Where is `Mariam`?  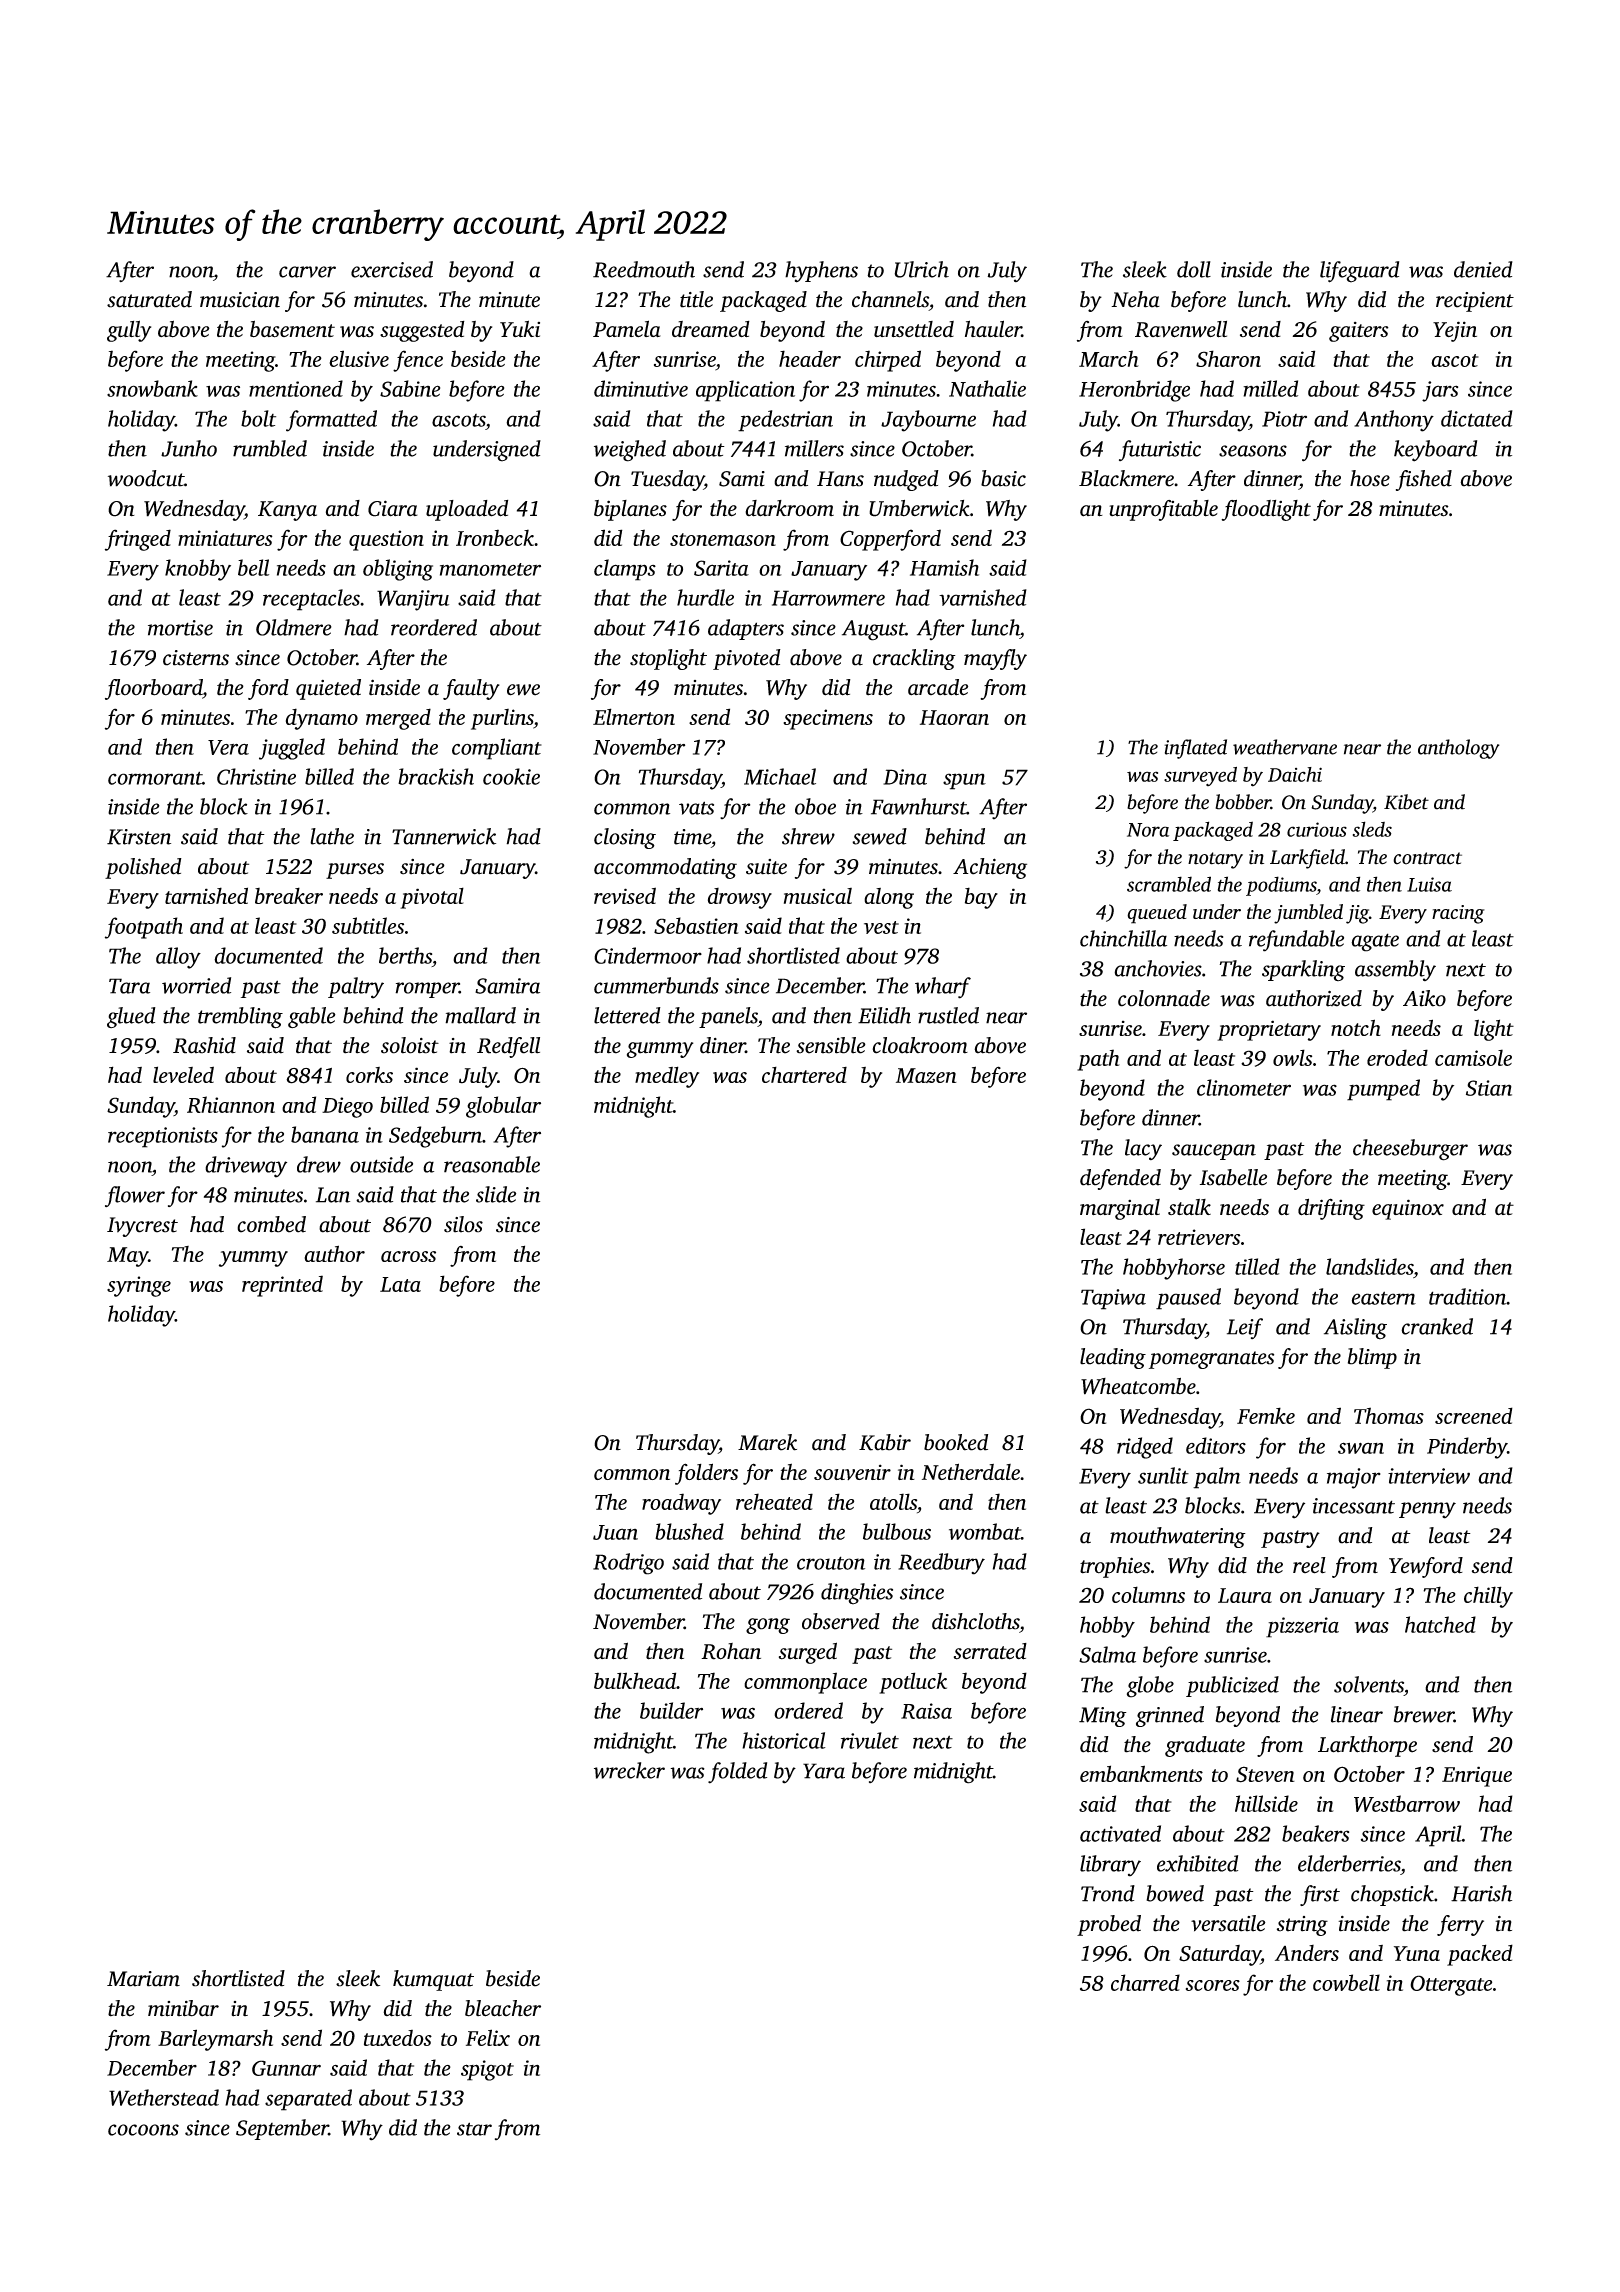
Mariam is located at coordinates (143, 1979).
